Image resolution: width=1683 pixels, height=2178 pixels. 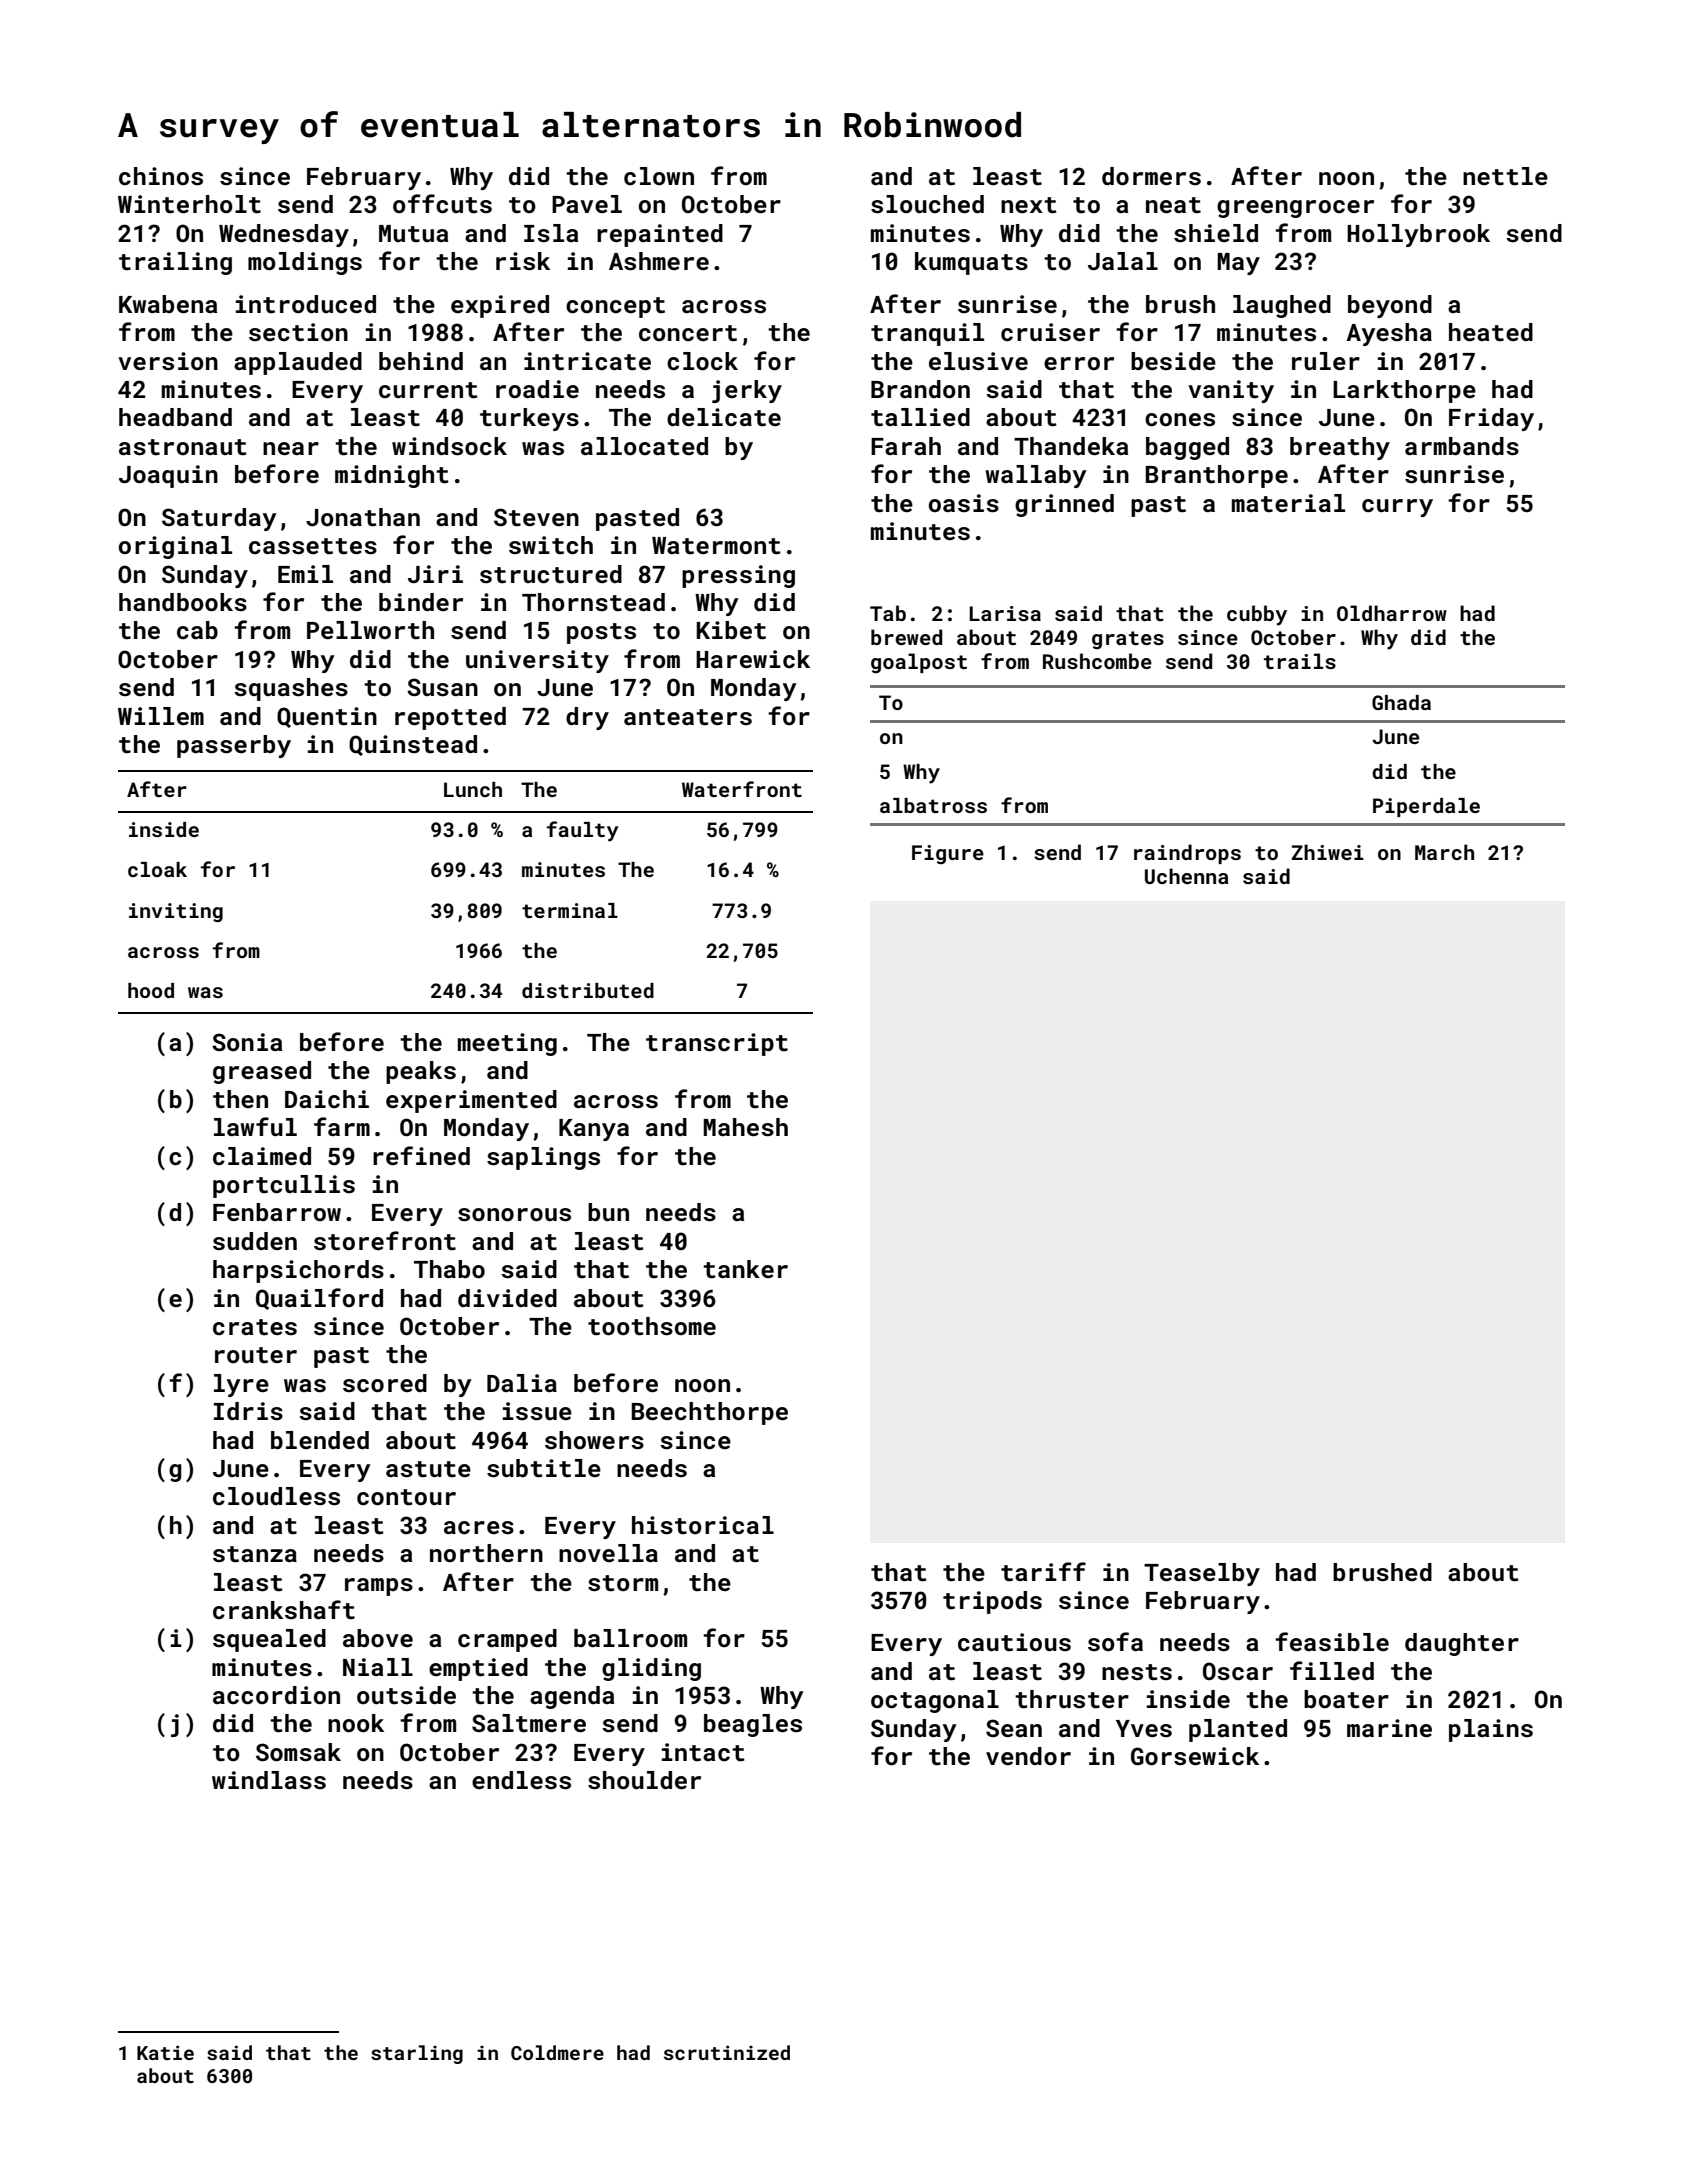 I want to click on slouched, so click(x=927, y=204).
